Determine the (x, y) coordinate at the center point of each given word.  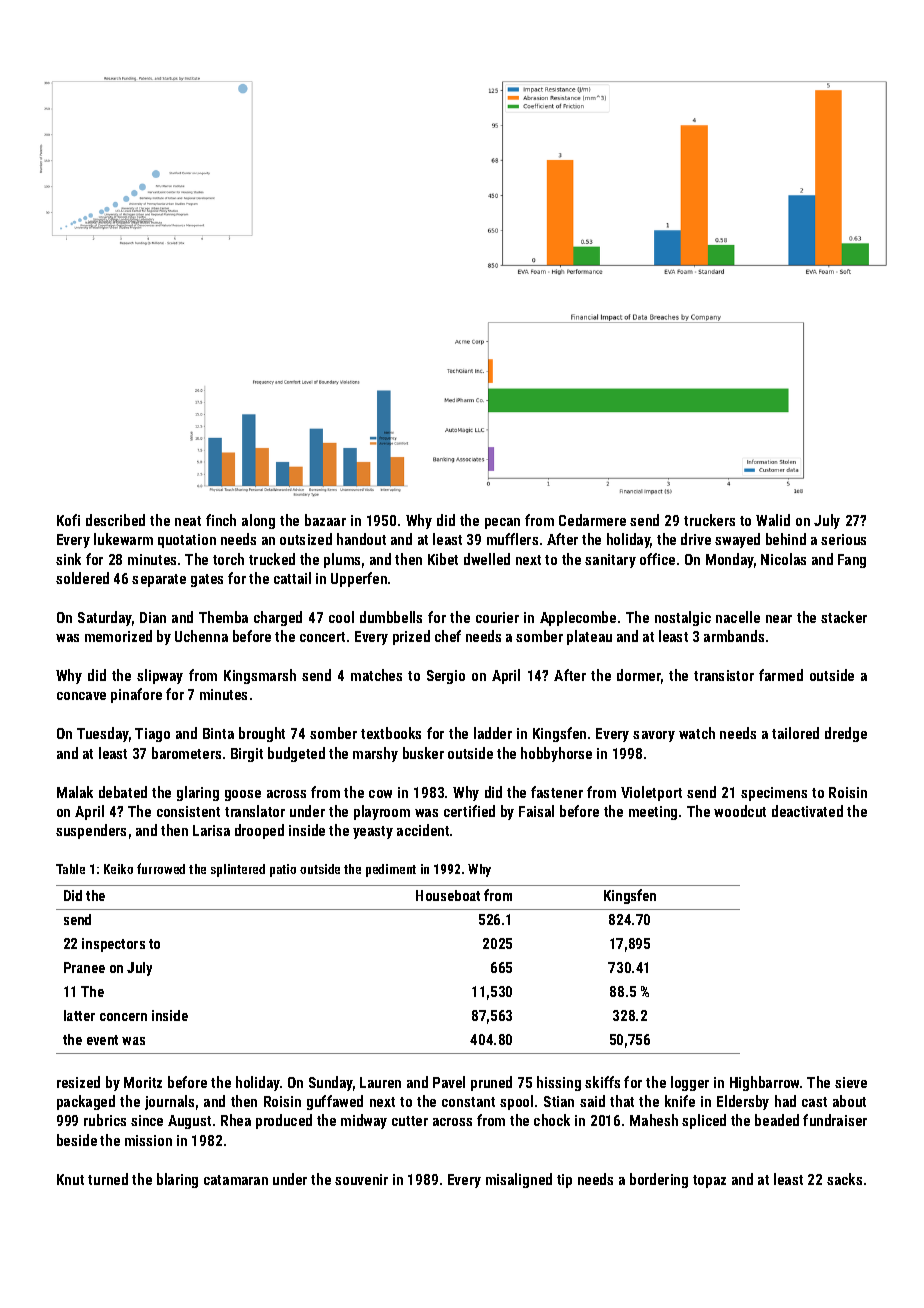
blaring (177, 1180)
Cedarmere (592, 520)
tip (564, 1181)
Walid (773, 520)
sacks (844, 1179)
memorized (118, 636)
